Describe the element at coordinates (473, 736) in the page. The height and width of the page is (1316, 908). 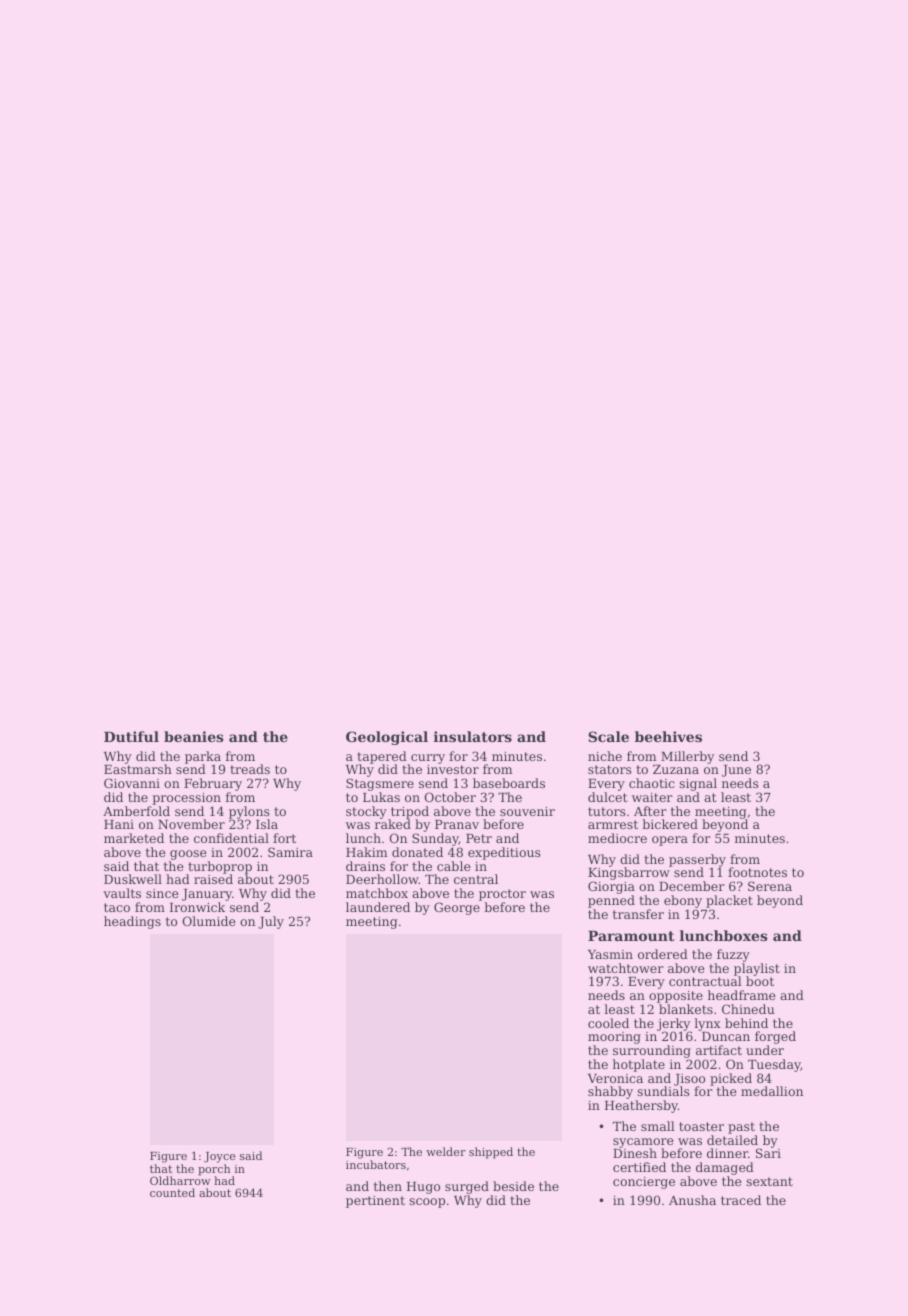
I see `insulators` at that location.
